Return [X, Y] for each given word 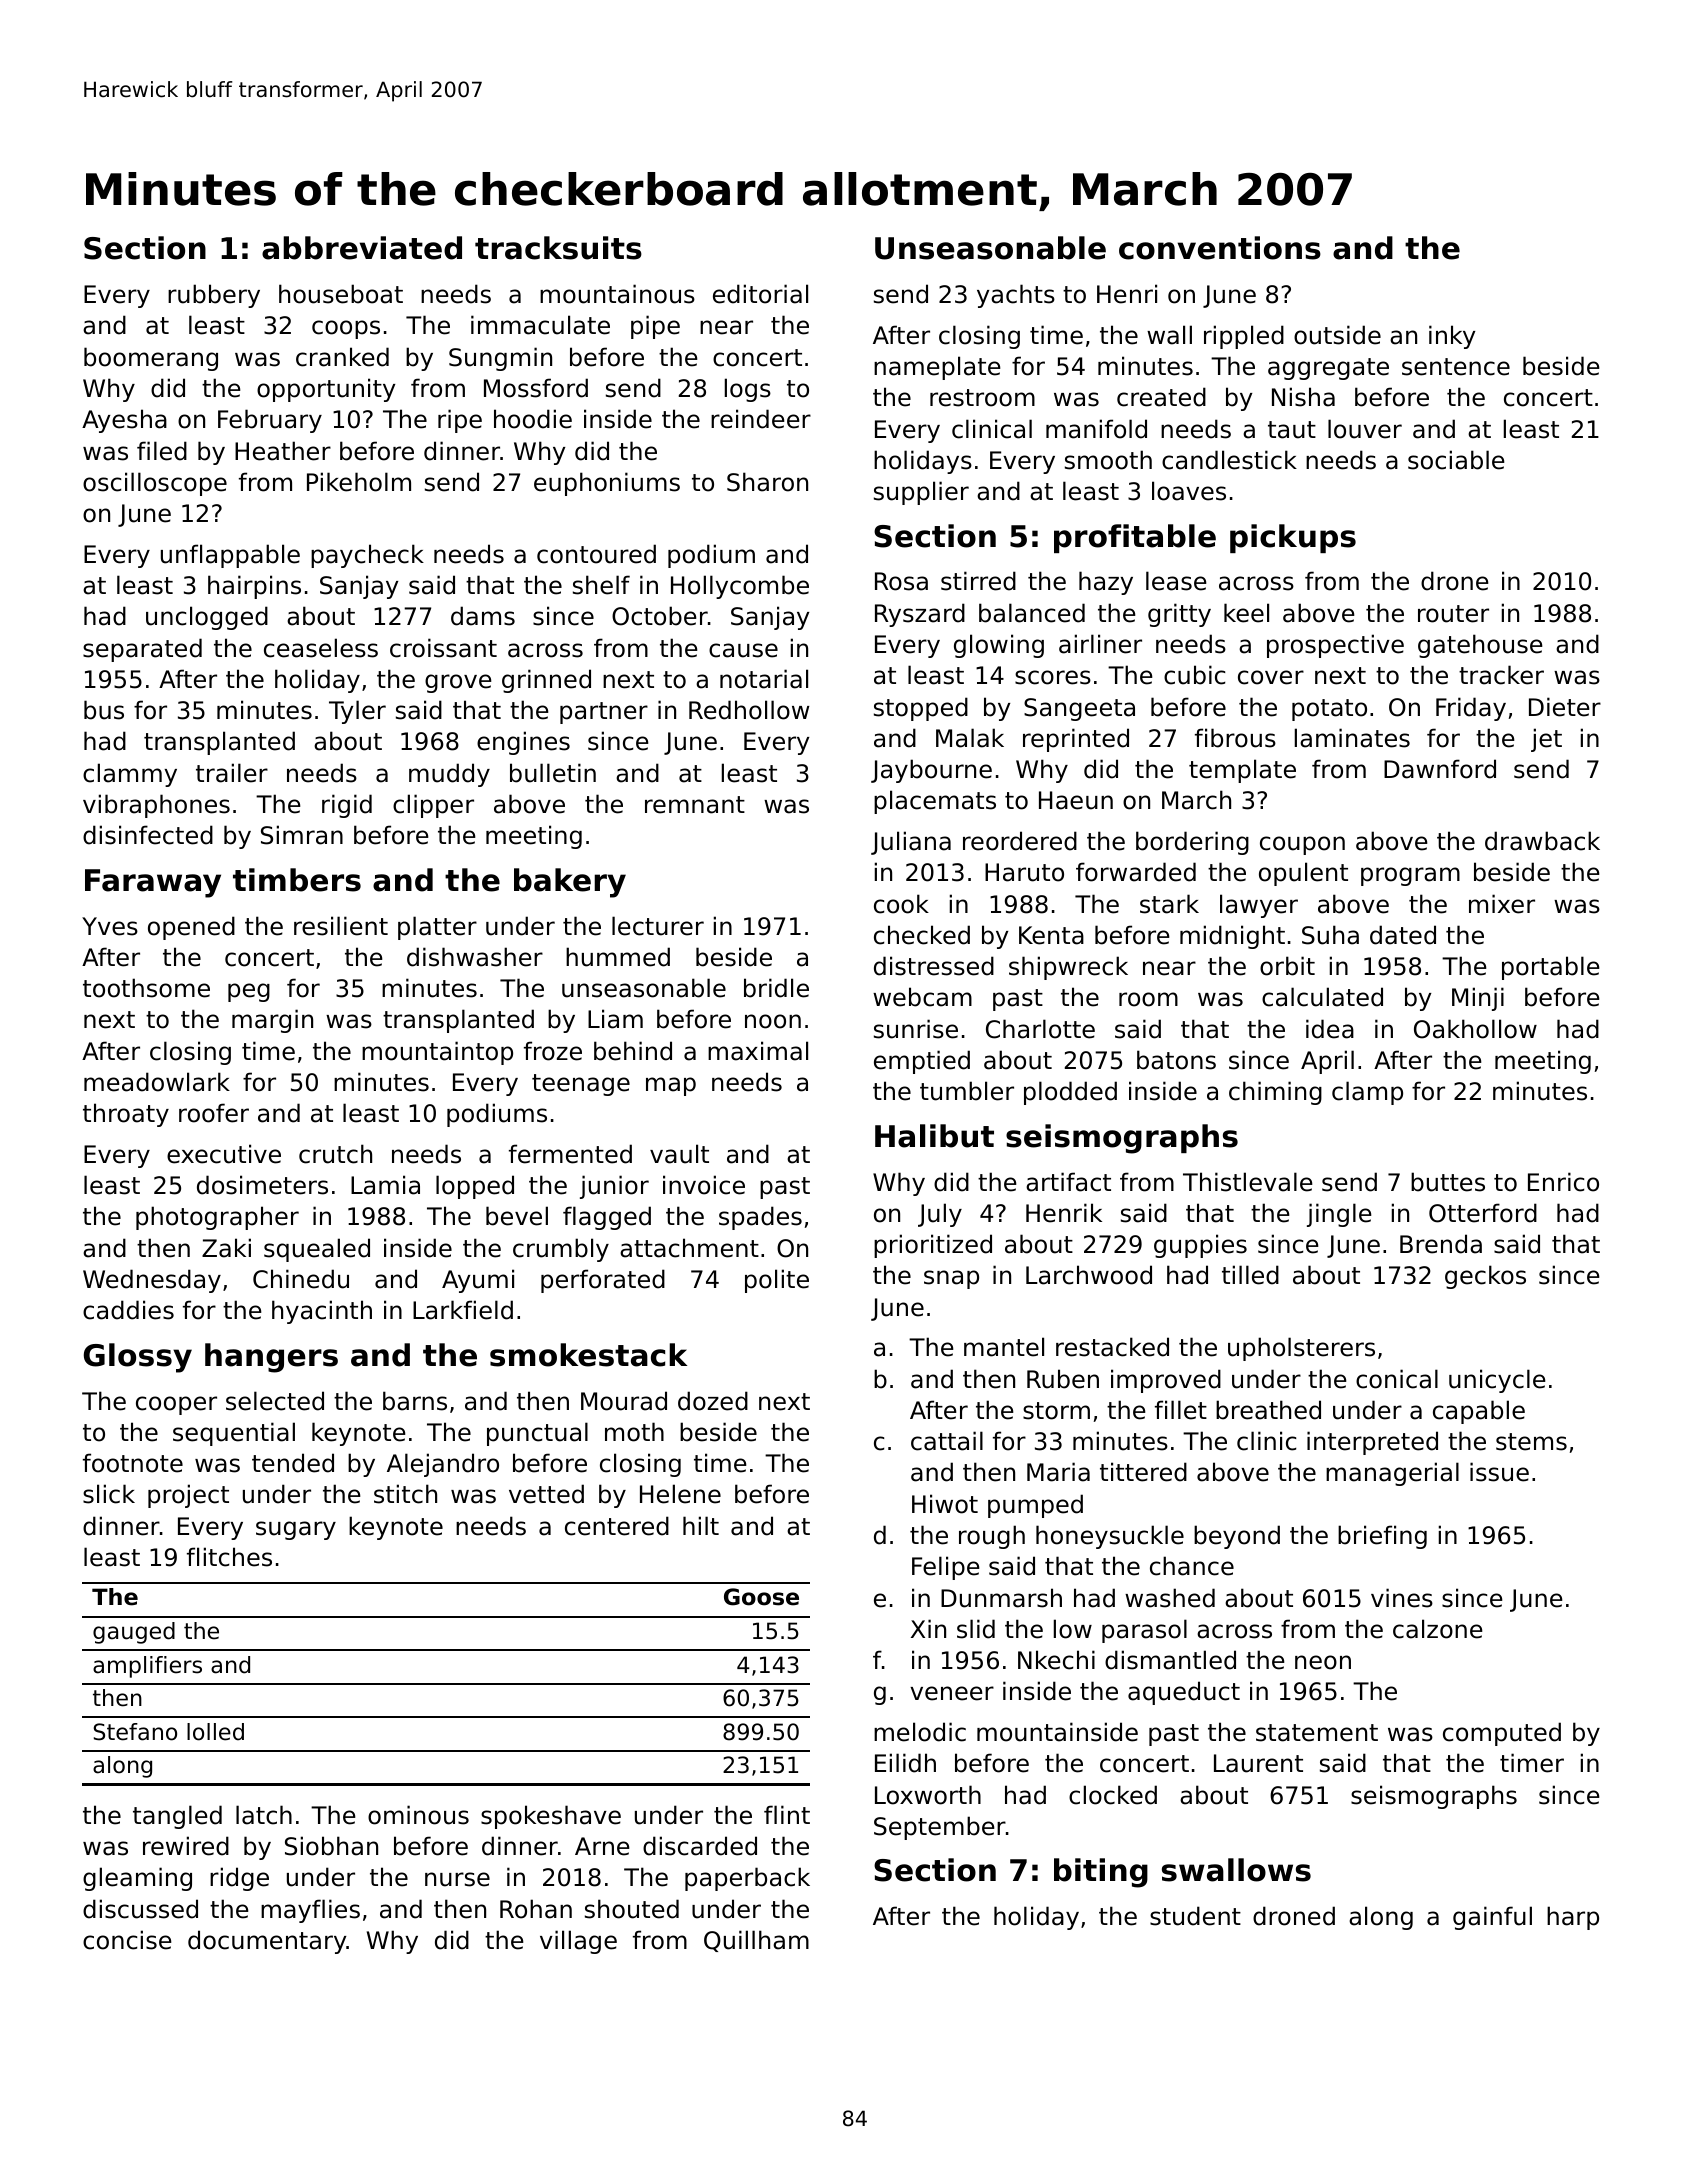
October [660, 616]
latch [264, 1815]
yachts [1016, 296]
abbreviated [362, 248]
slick [109, 1494]
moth [634, 1432]
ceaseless [321, 648]
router [1453, 614]
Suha [1330, 935]
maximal [758, 1051]
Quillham [756, 1941]
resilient [341, 926]
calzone [1437, 1629]
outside [1337, 335]
